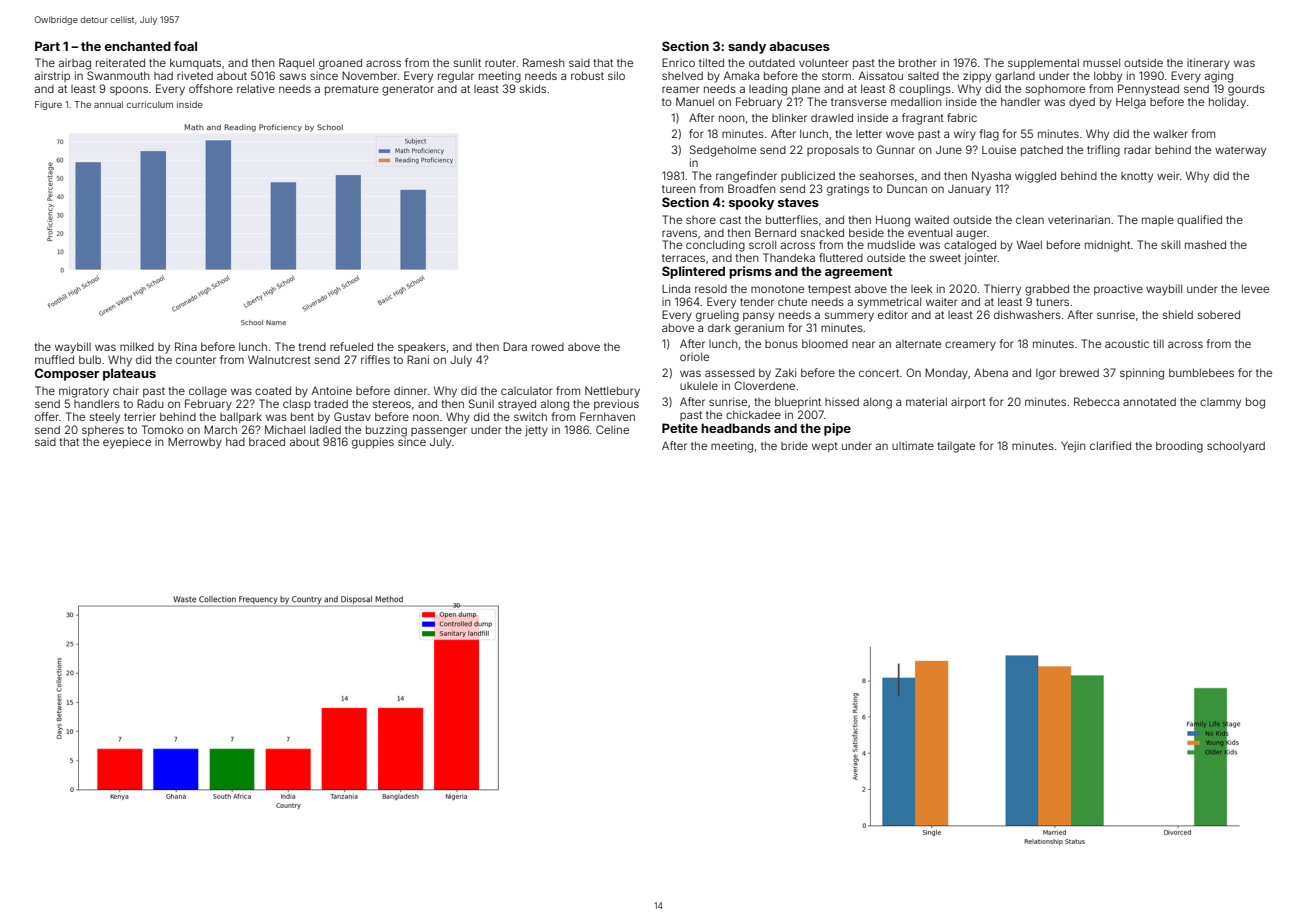 Image resolution: width=1308 pixels, height=924 pixels. Describe the element at coordinates (137, 346) in the image. I see `milked` at that location.
